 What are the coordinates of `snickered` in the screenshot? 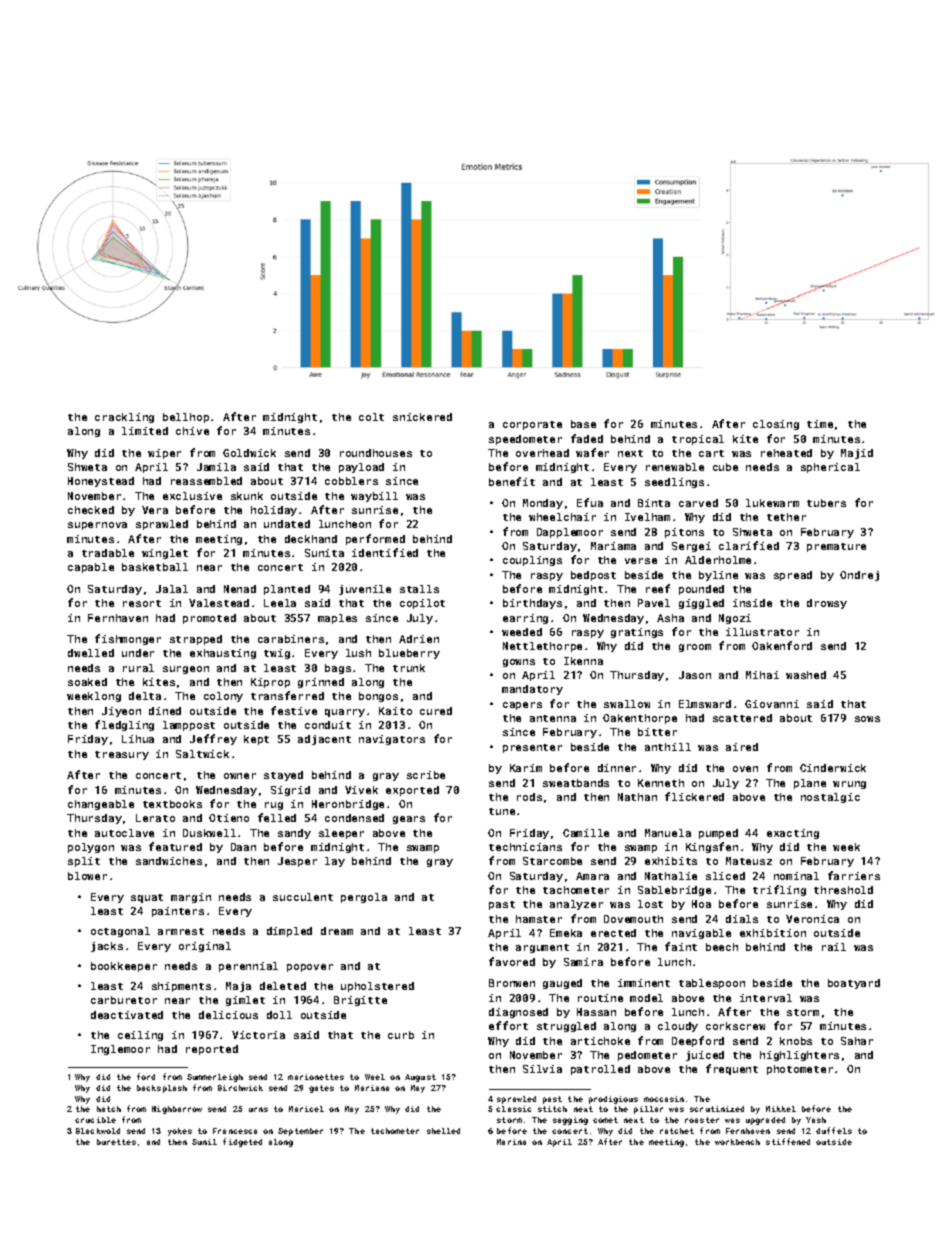 It's located at (422, 417).
